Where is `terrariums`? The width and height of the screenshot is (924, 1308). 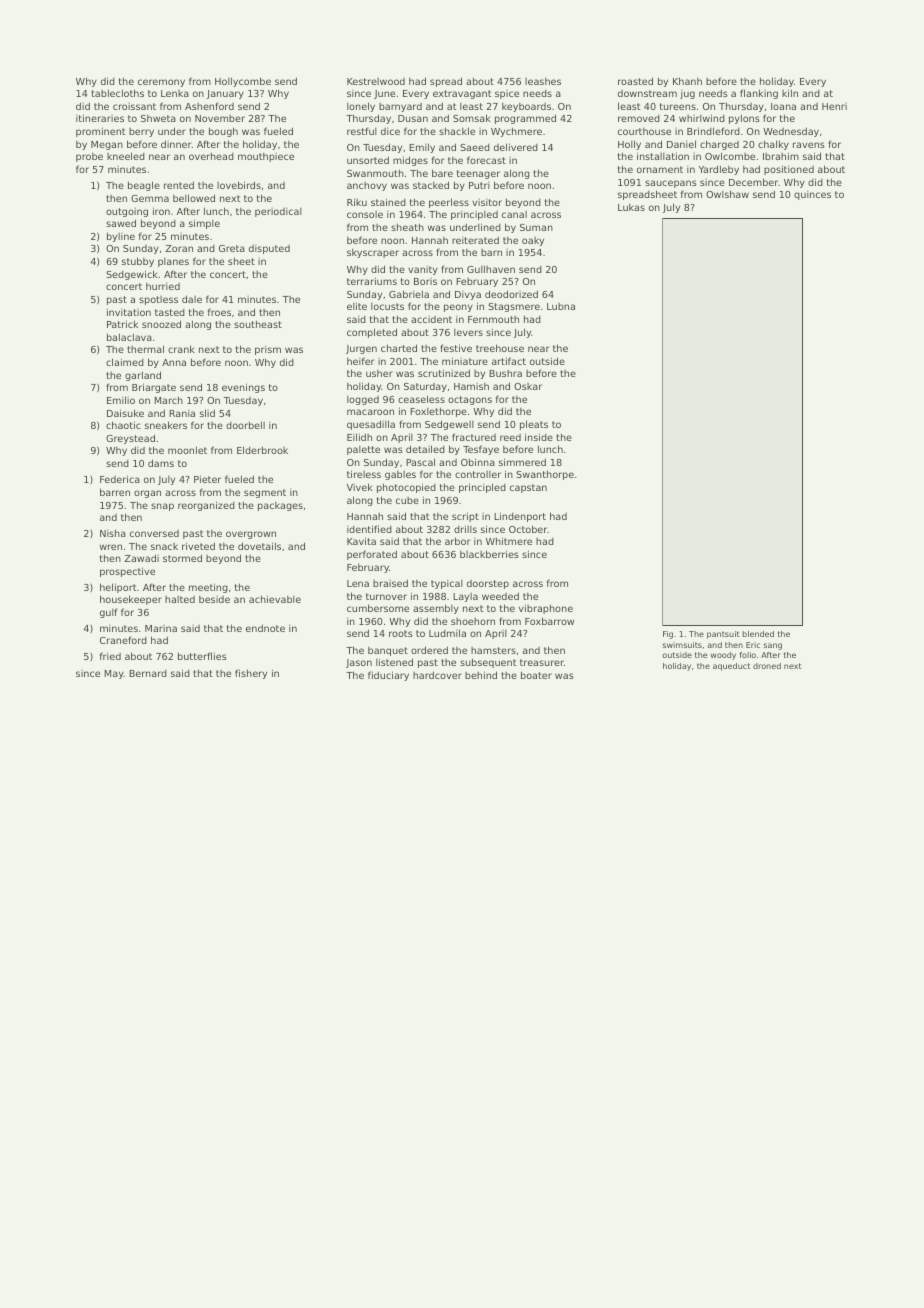
terrariums is located at coordinates (372, 281).
